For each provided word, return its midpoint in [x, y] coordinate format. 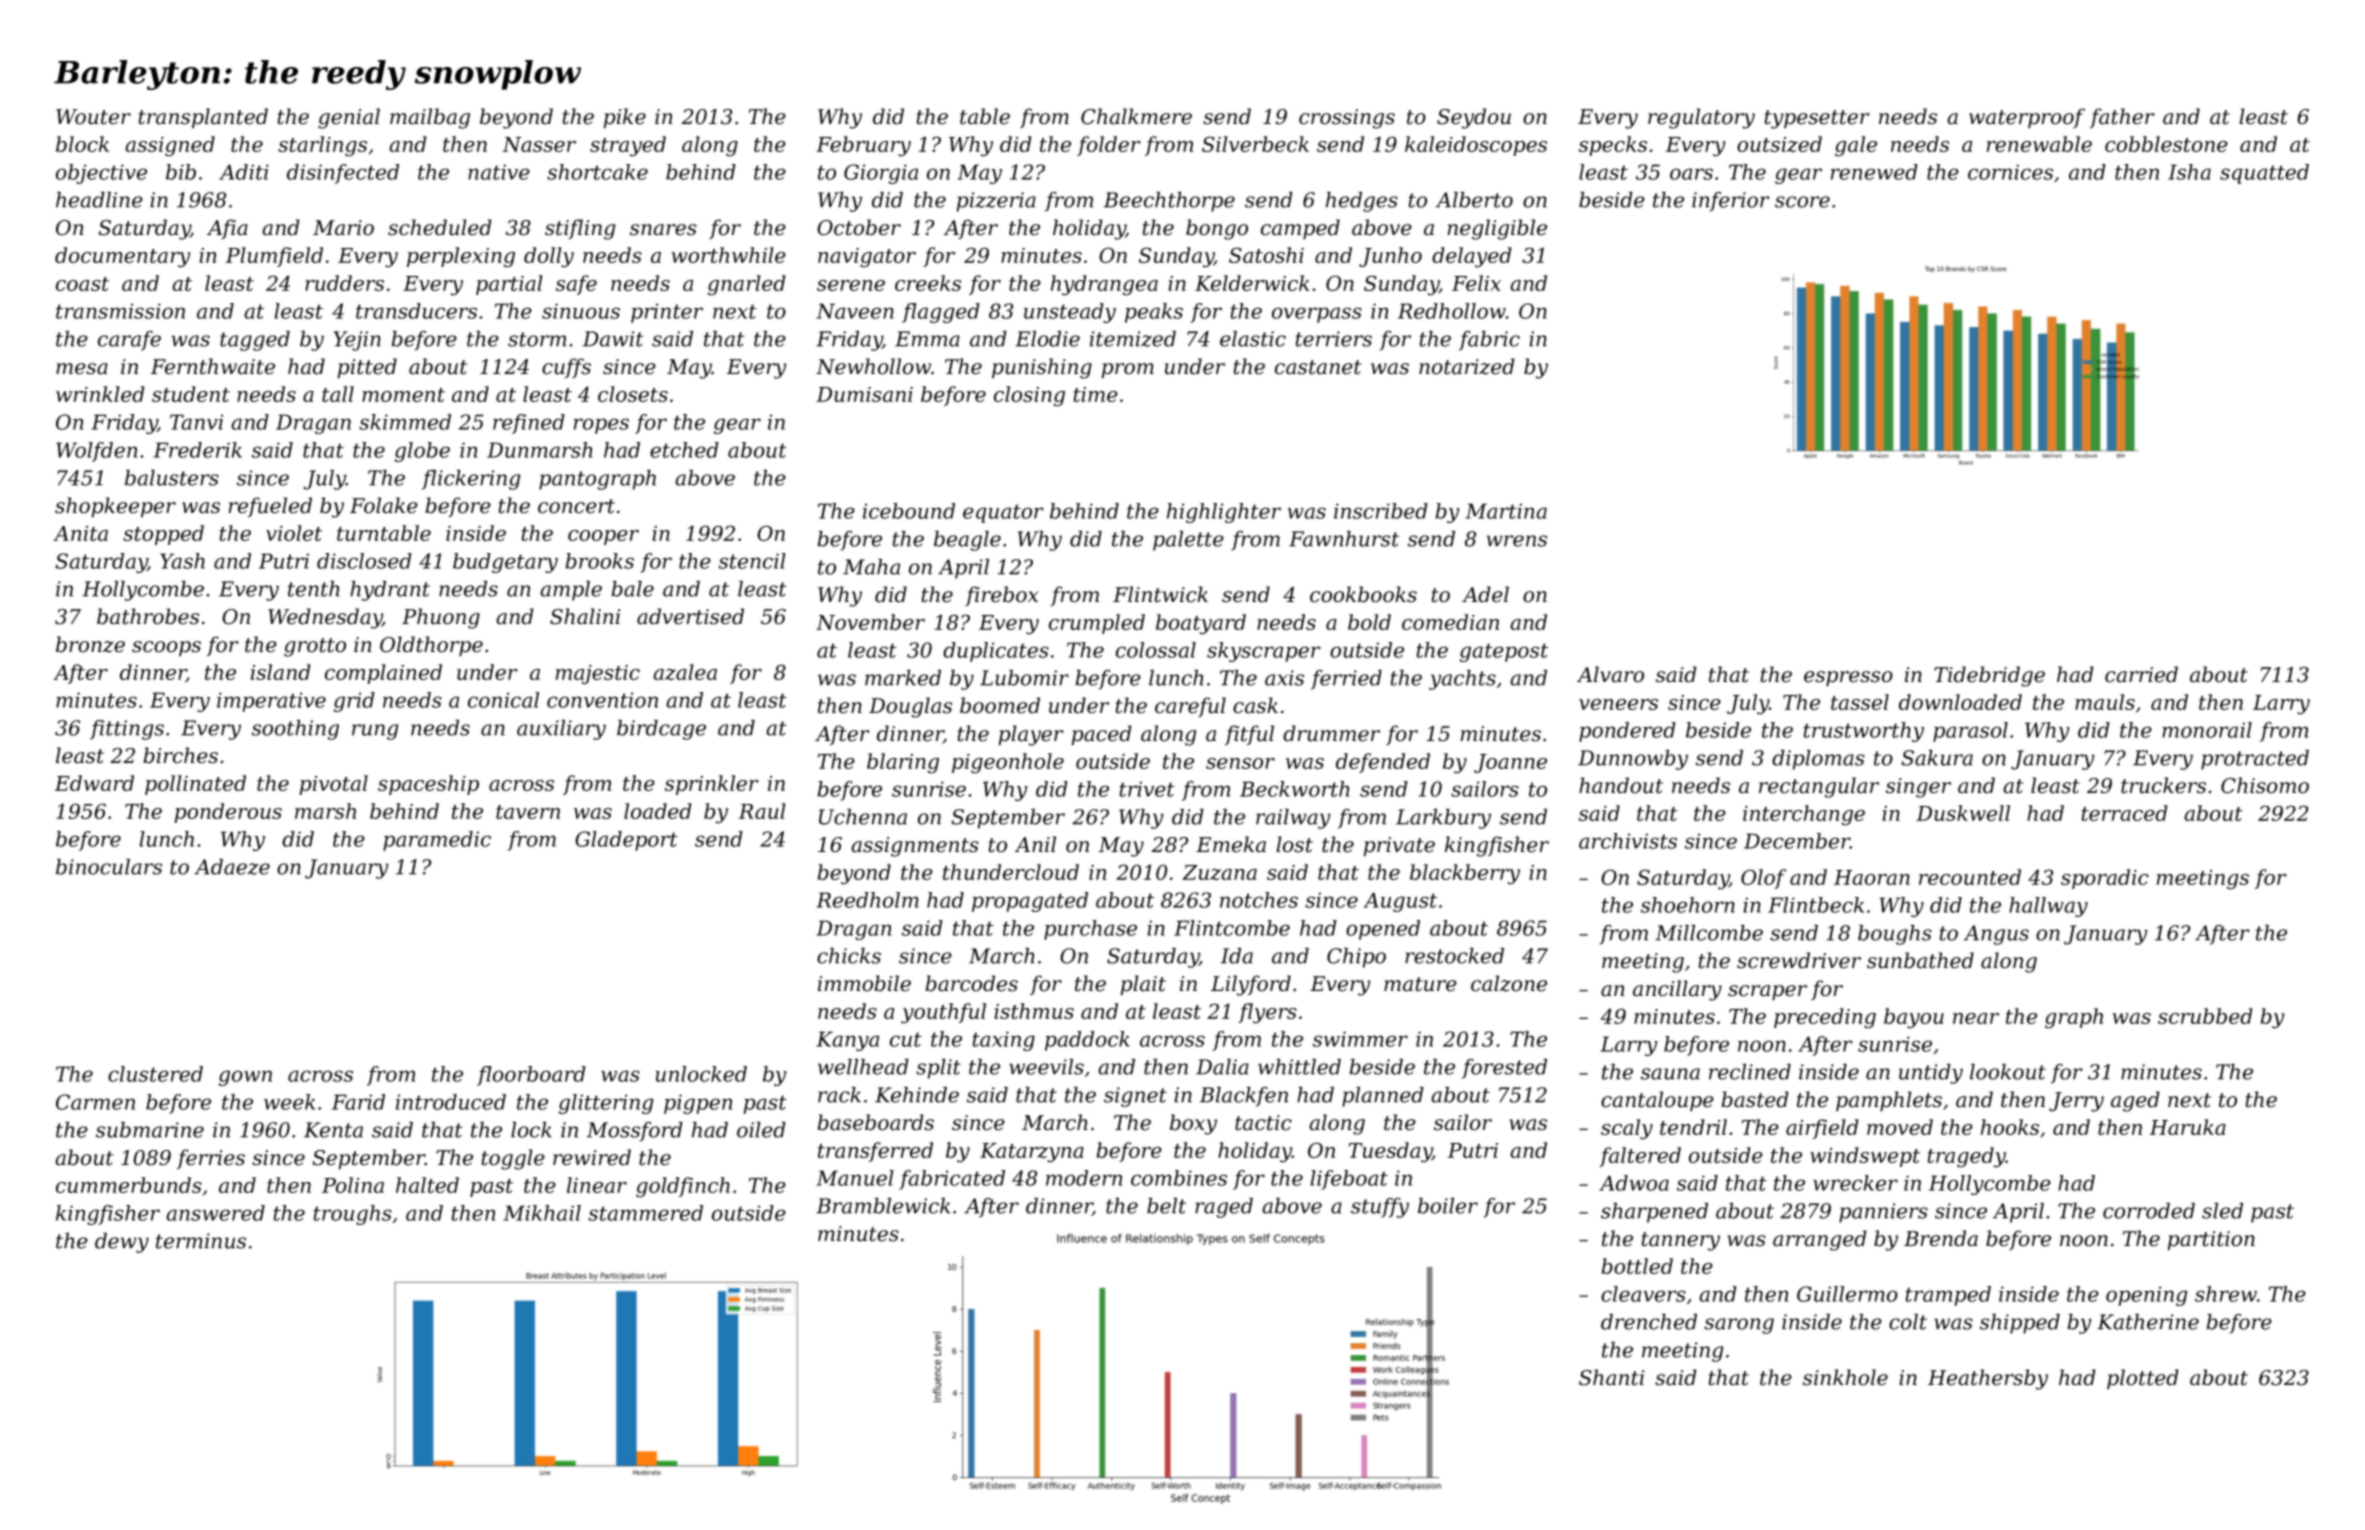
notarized [1466, 366]
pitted [367, 368]
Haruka [2188, 1127]
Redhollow [1452, 311]
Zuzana [1219, 872]
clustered [155, 1074]
